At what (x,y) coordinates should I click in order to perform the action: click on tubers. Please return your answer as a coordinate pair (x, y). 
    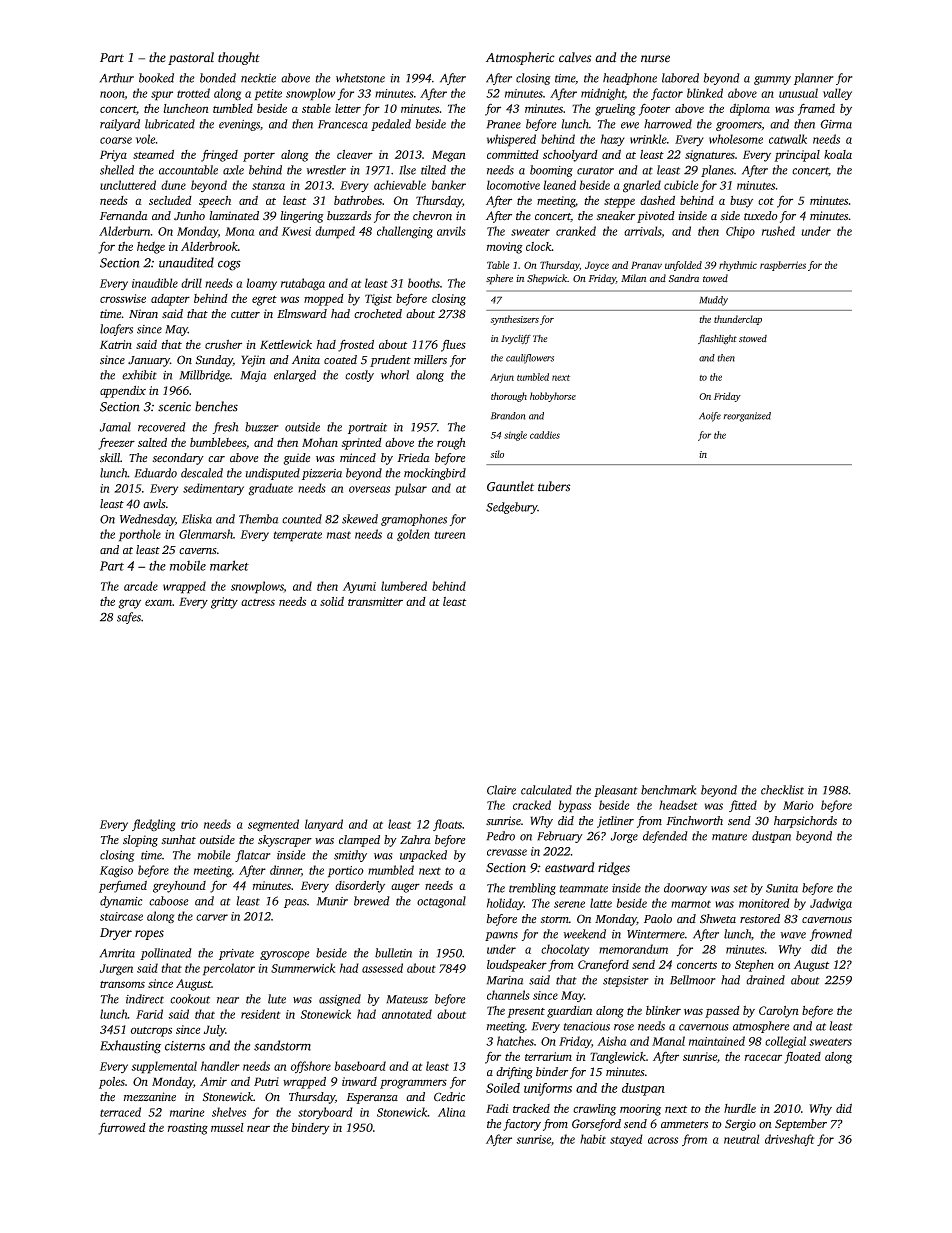
    Looking at the image, I should click on (554, 486).
